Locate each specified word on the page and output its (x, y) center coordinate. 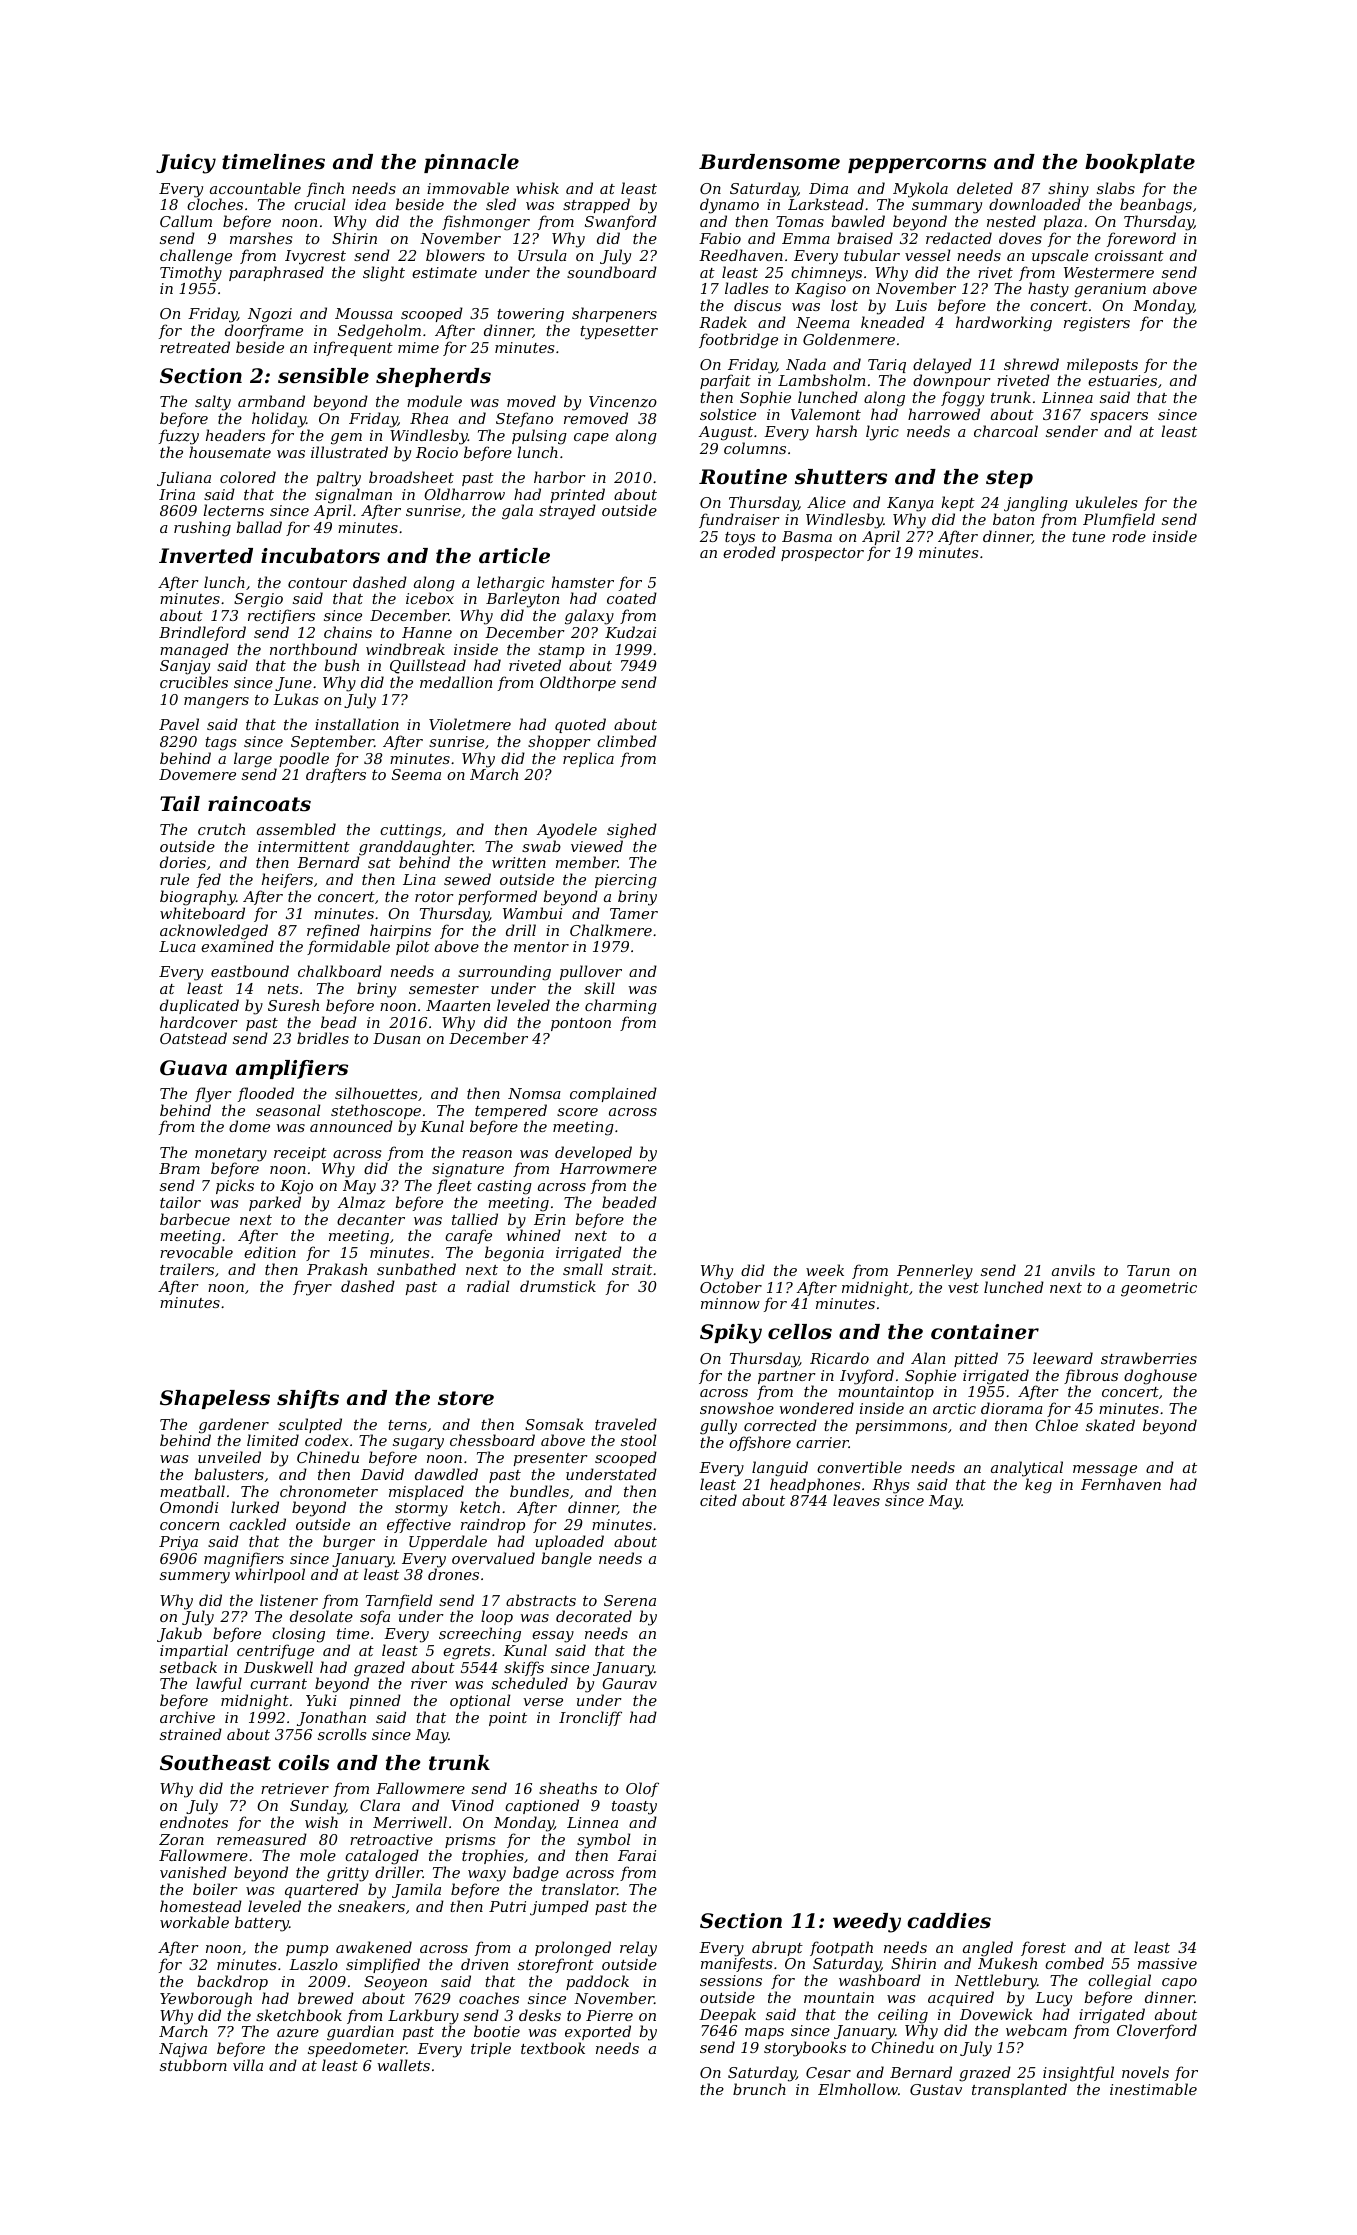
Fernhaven (1121, 1484)
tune (1088, 537)
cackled (257, 1524)
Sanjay (185, 667)
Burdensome (769, 162)
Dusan (396, 1038)
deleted (985, 188)
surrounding (504, 973)
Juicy (186, 164)
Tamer (634, 913)
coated (632, 598)
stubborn (193, 2065)
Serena (630, 1600)
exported (598, 2032)
